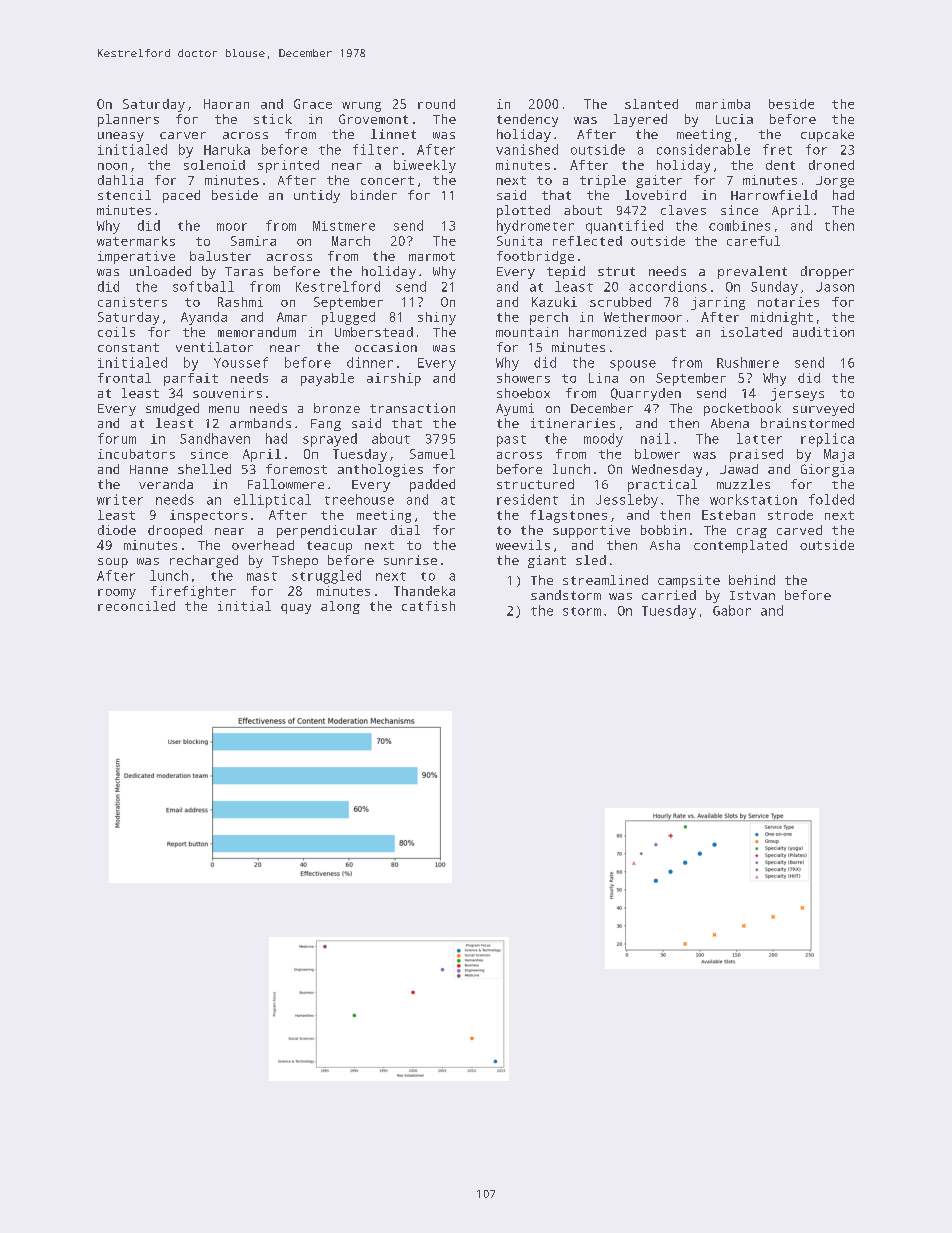  I want to click on wrung, so click(361, 107).
